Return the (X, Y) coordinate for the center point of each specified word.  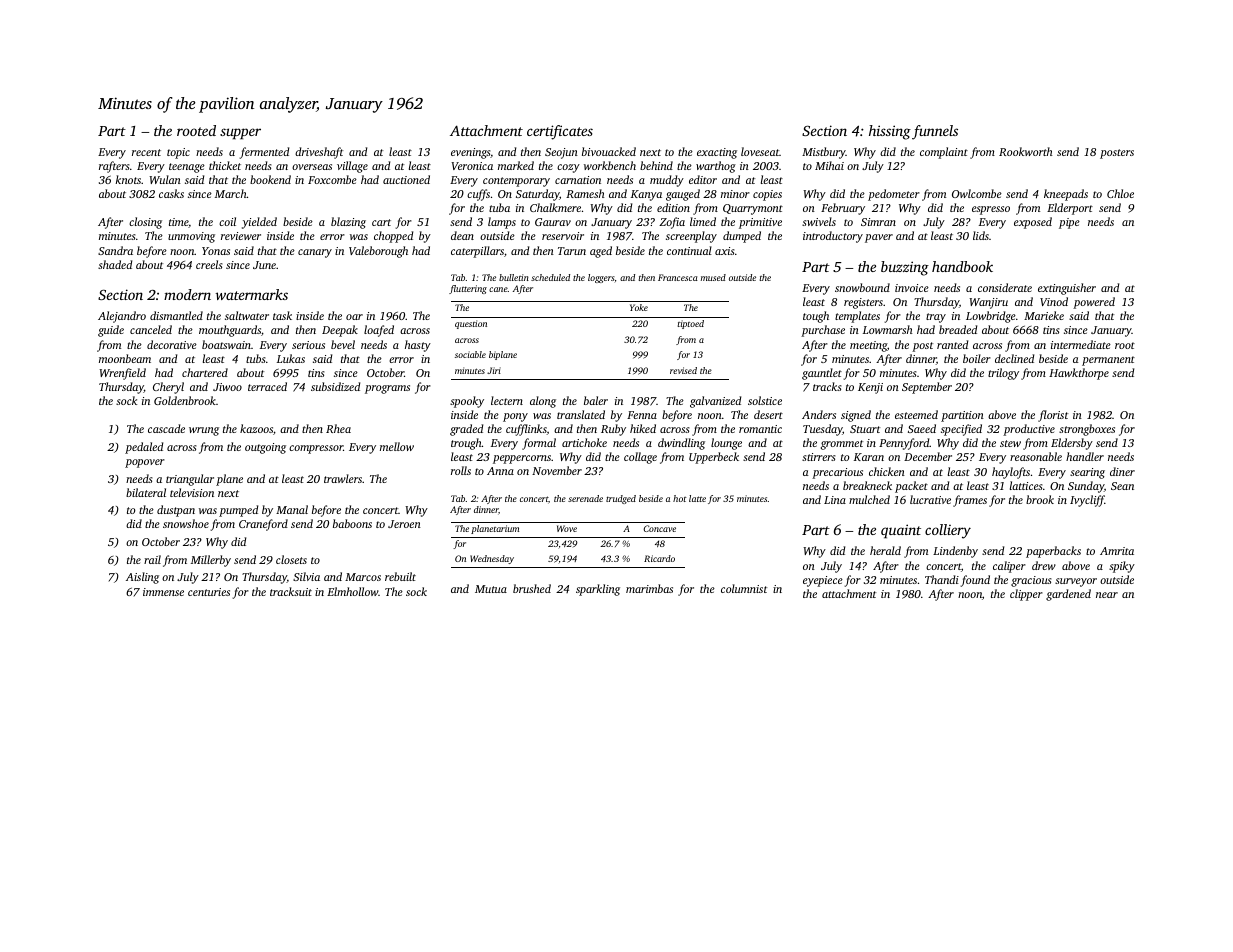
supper (240, 134)
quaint (901, 531)
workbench (610, 165)
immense (163, 592)
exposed (1033, 223)
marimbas (649, 588)
